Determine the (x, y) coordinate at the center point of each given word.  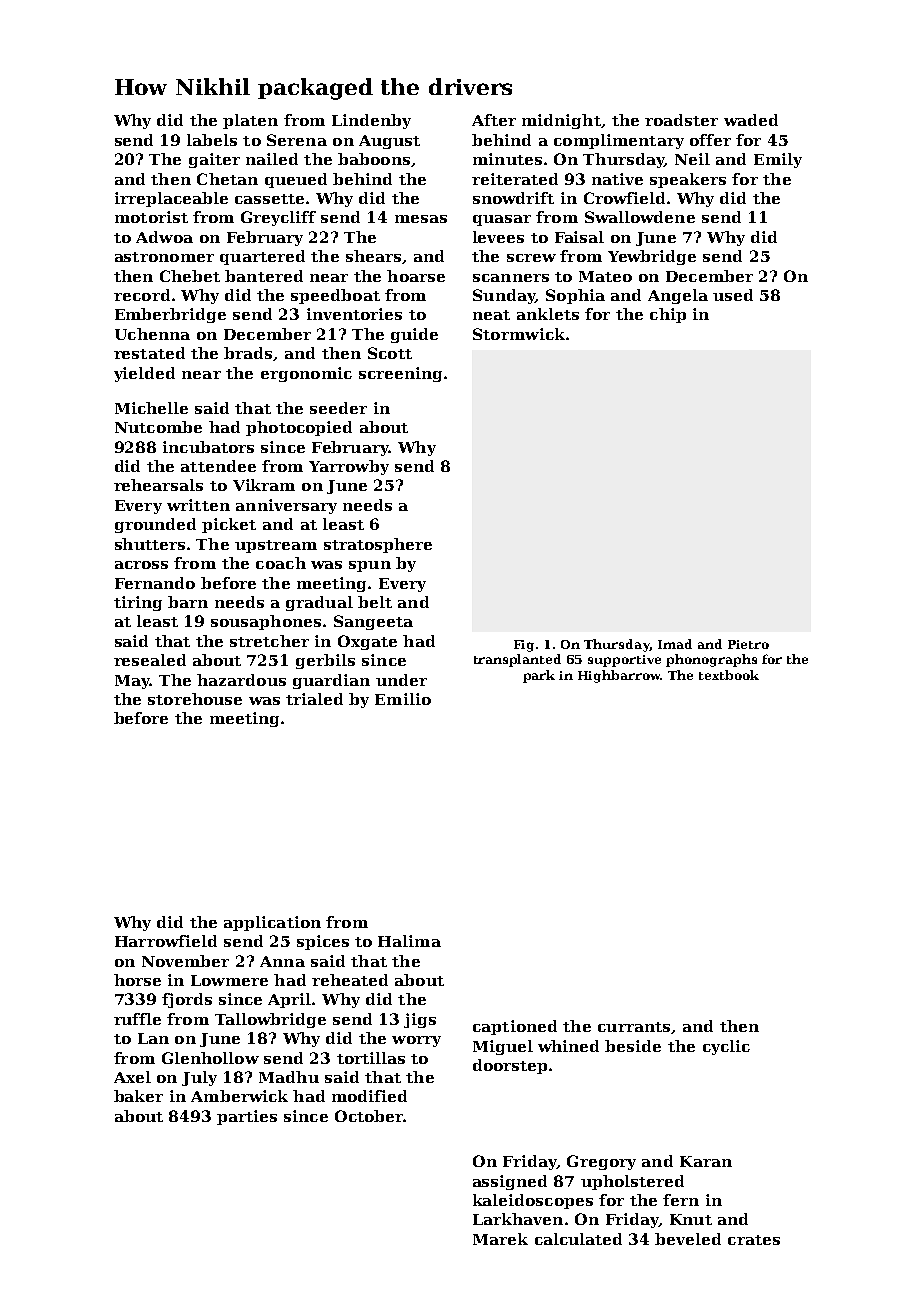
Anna (282, 961)
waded (751, 120)
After (494, 120)
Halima (409, 941)
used (733, 295)
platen (250, 121)
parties (247, 1117)
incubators (208, 447)
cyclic (726, 1047)
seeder (338, 408)
